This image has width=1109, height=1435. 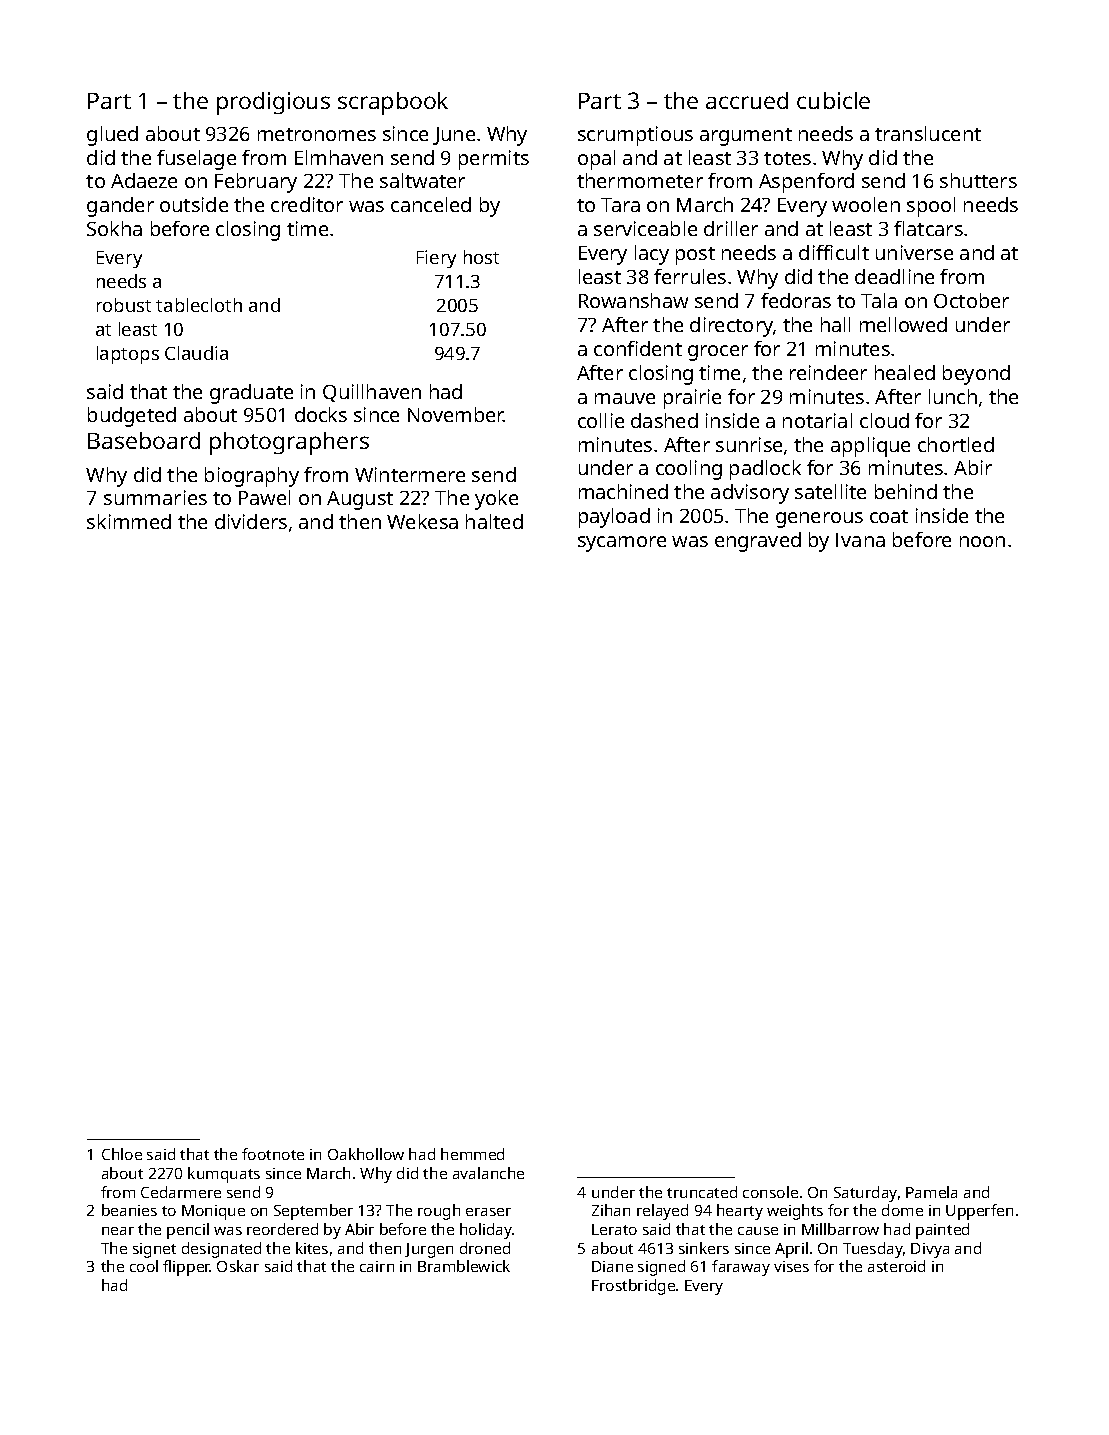 What do you see at coordinates (422, 521) in the image?
I see `Wekesa` at bounding box center [422, 521].
